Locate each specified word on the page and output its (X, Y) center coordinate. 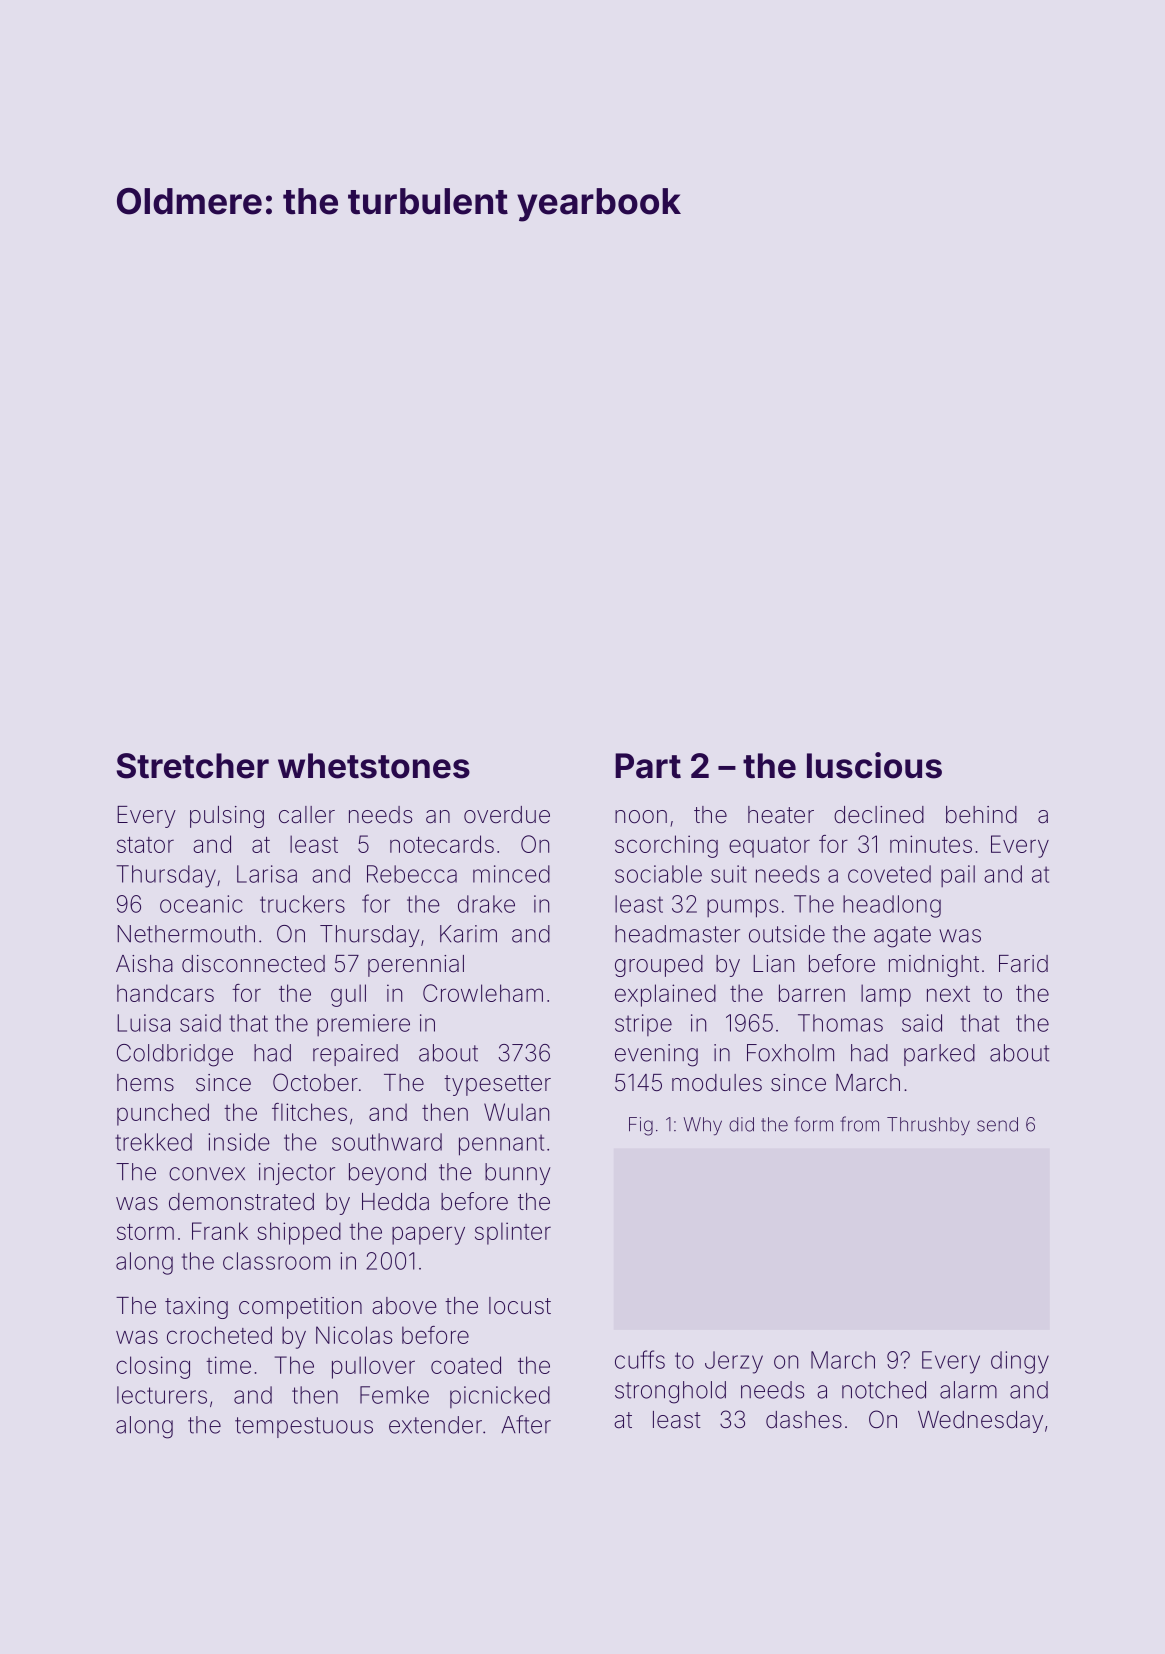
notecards (442, 844)
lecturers (162, 1395)
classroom (276, 1261)
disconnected (253, 964)
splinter (513, 1233)
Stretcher (192, 766)
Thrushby (928, 1126)
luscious (874, 765)
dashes (804, 1420)
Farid (1023, 964)
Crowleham (483, 993)
